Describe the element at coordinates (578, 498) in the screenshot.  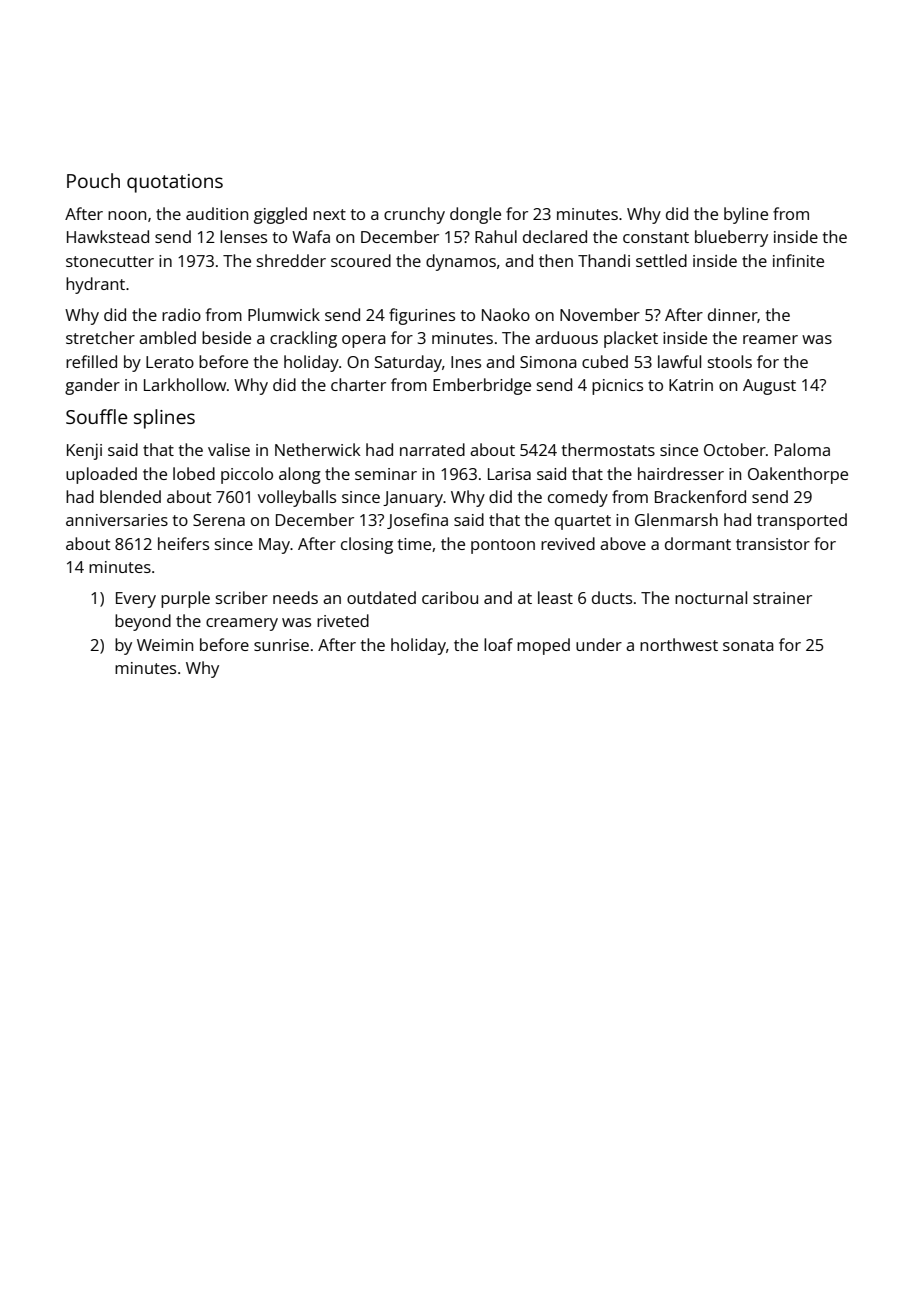
I see `comedy` at that location.
